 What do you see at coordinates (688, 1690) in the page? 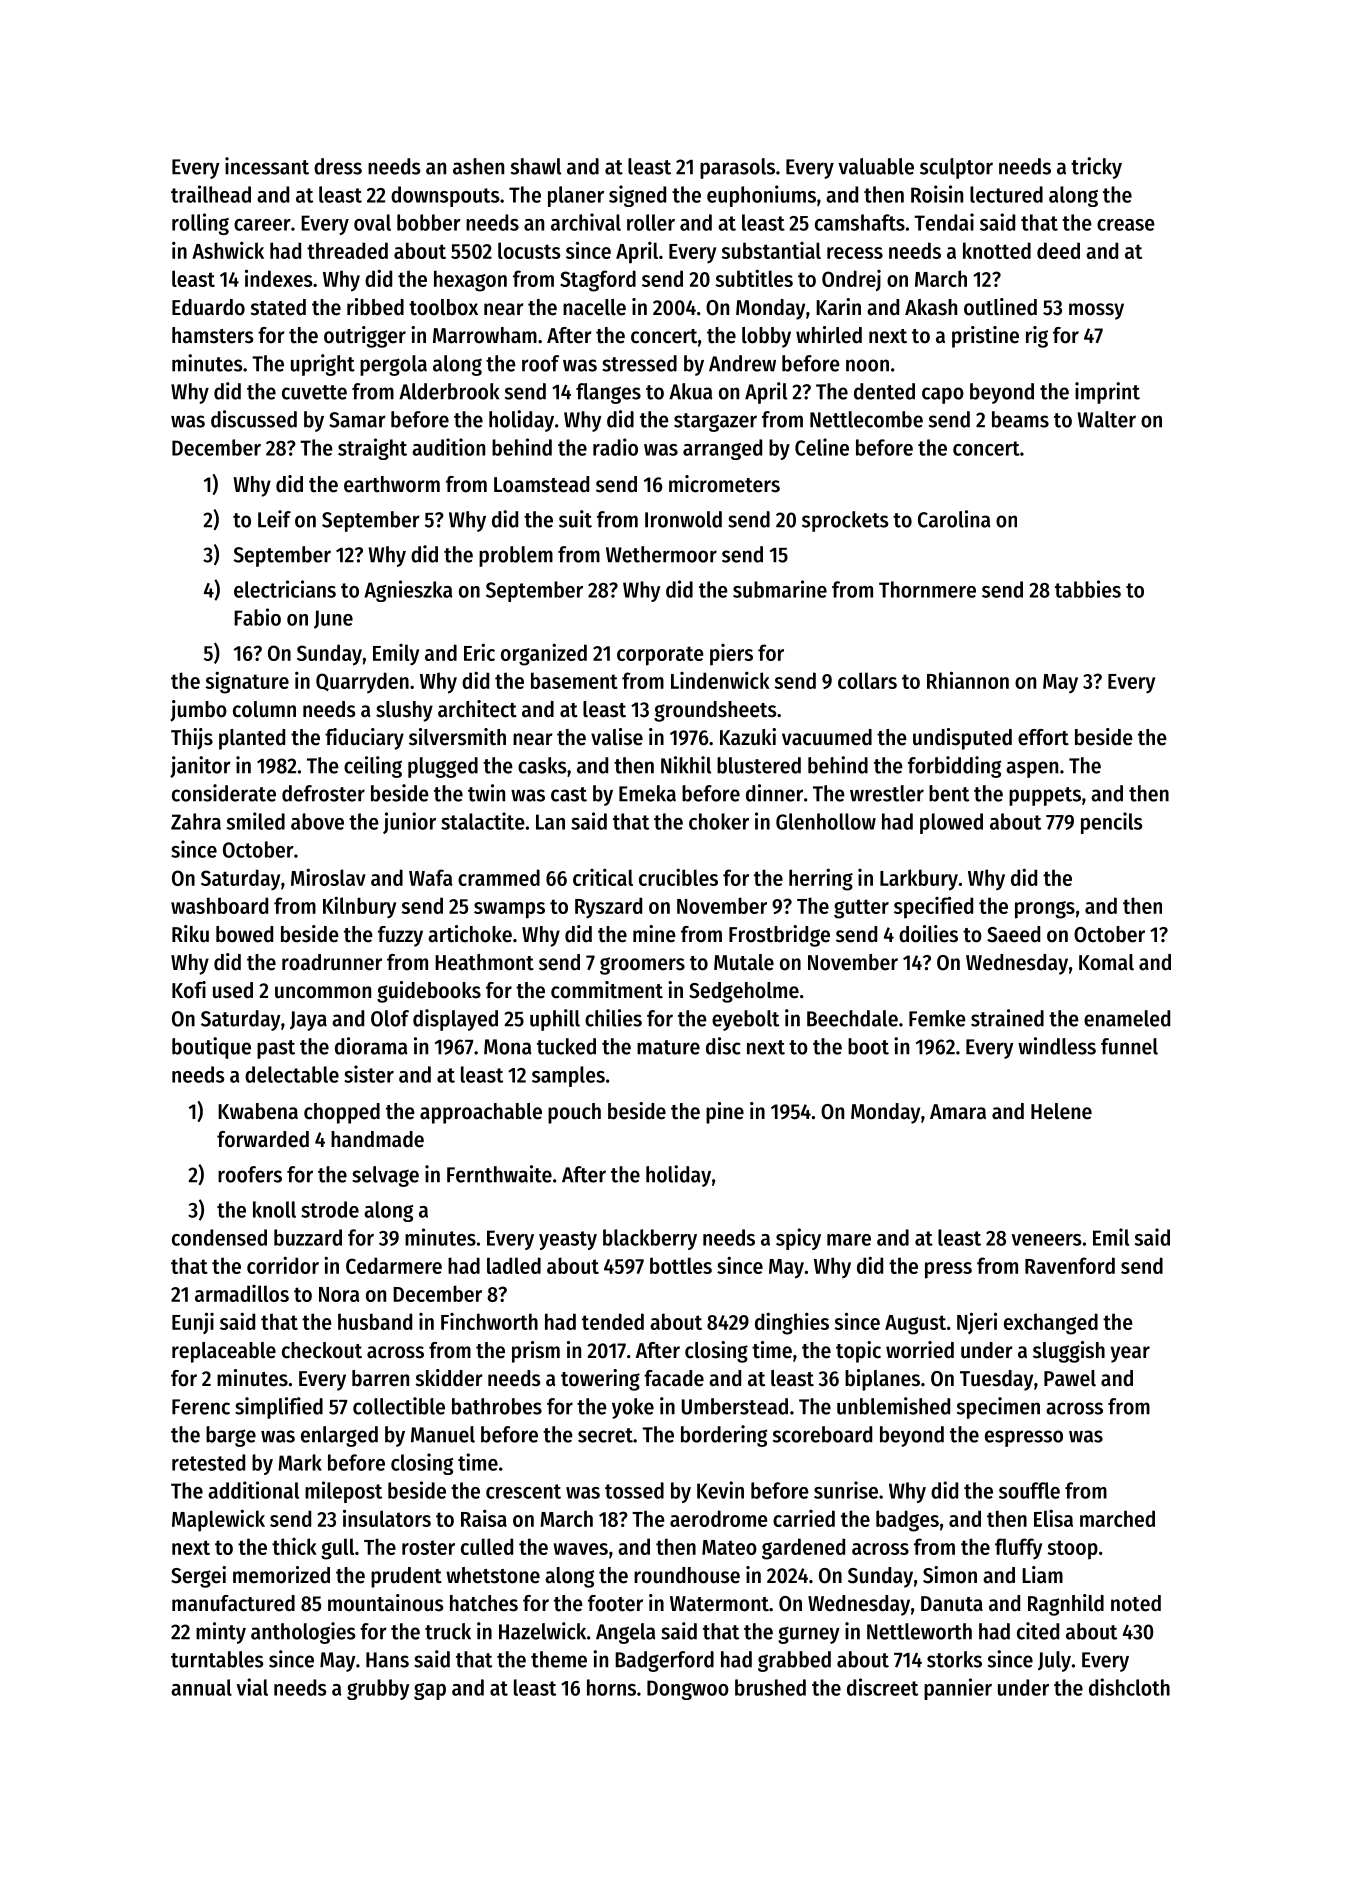
I see `Dongwoo` at bounding box center [688, 1690].
